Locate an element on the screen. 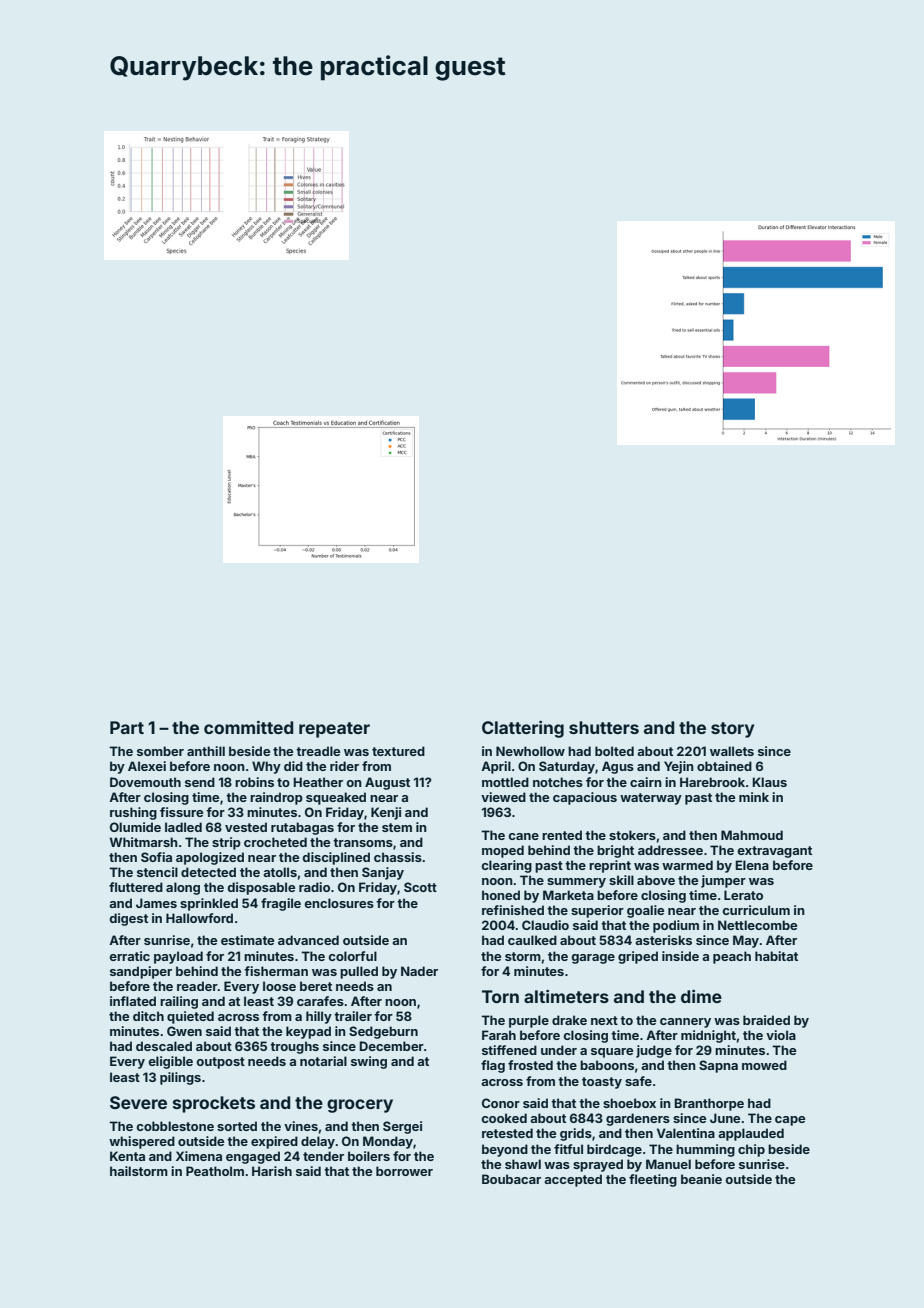 The width and height of the screenshot is (924, 1308). Kenji is located at coordinates (386, 813).
